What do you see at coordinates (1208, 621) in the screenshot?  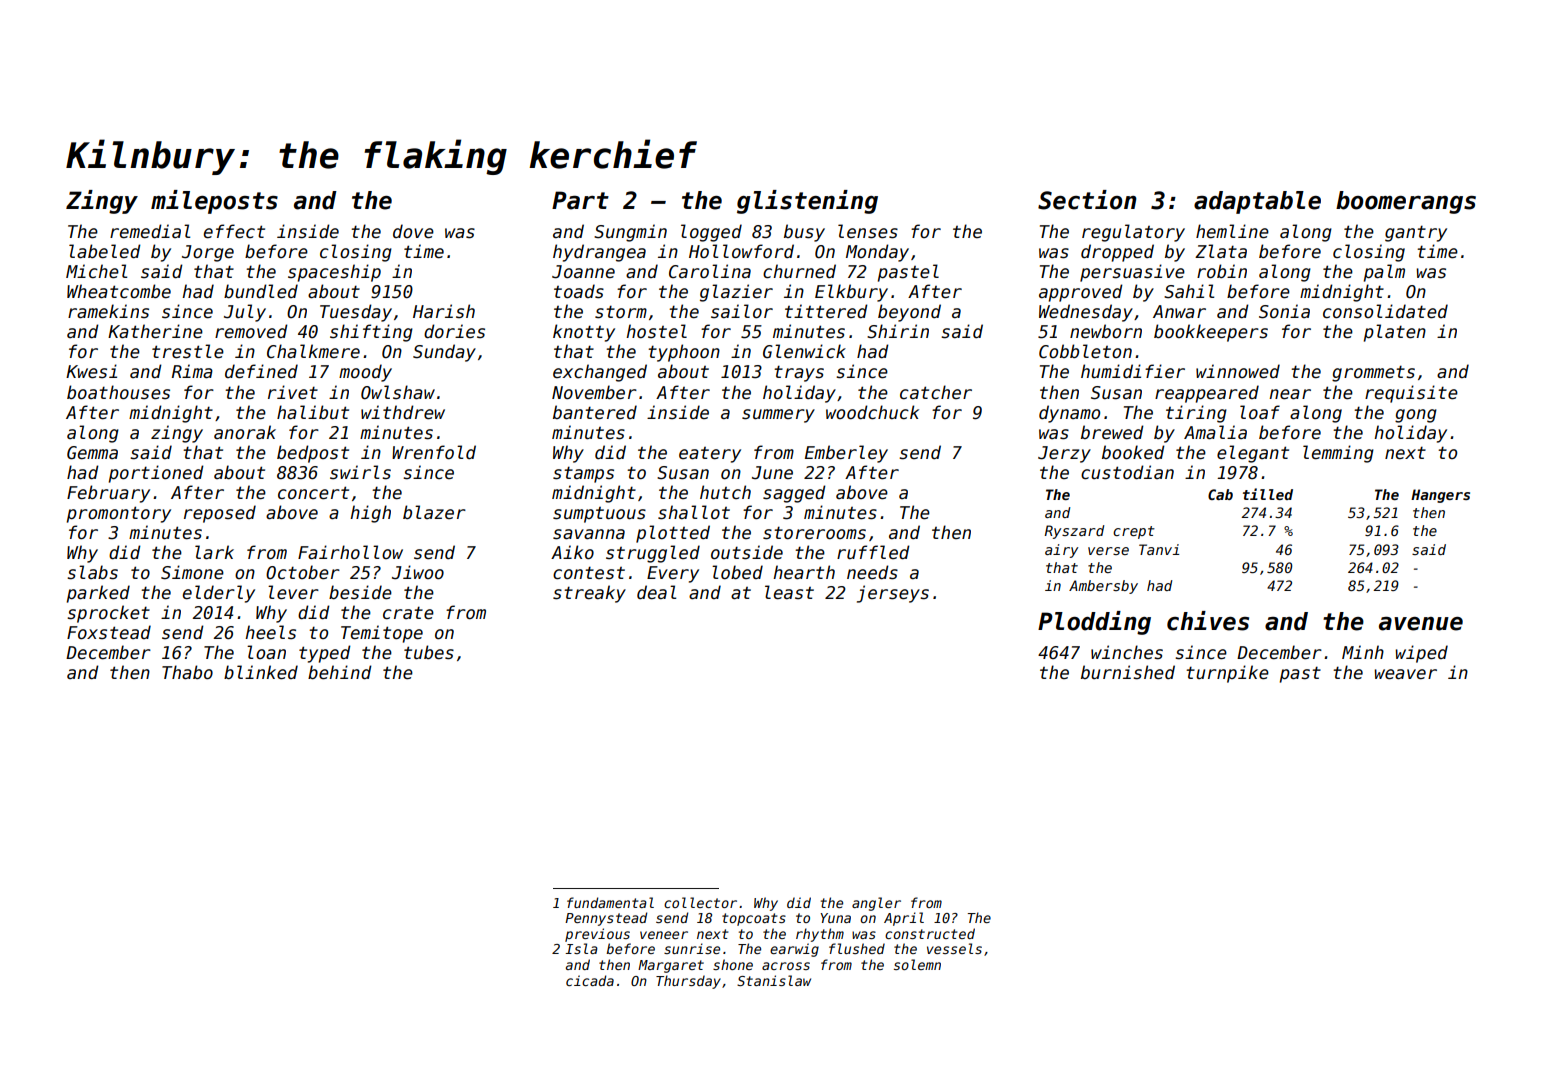 I see `chives` at bounding box center [1208, 621].
